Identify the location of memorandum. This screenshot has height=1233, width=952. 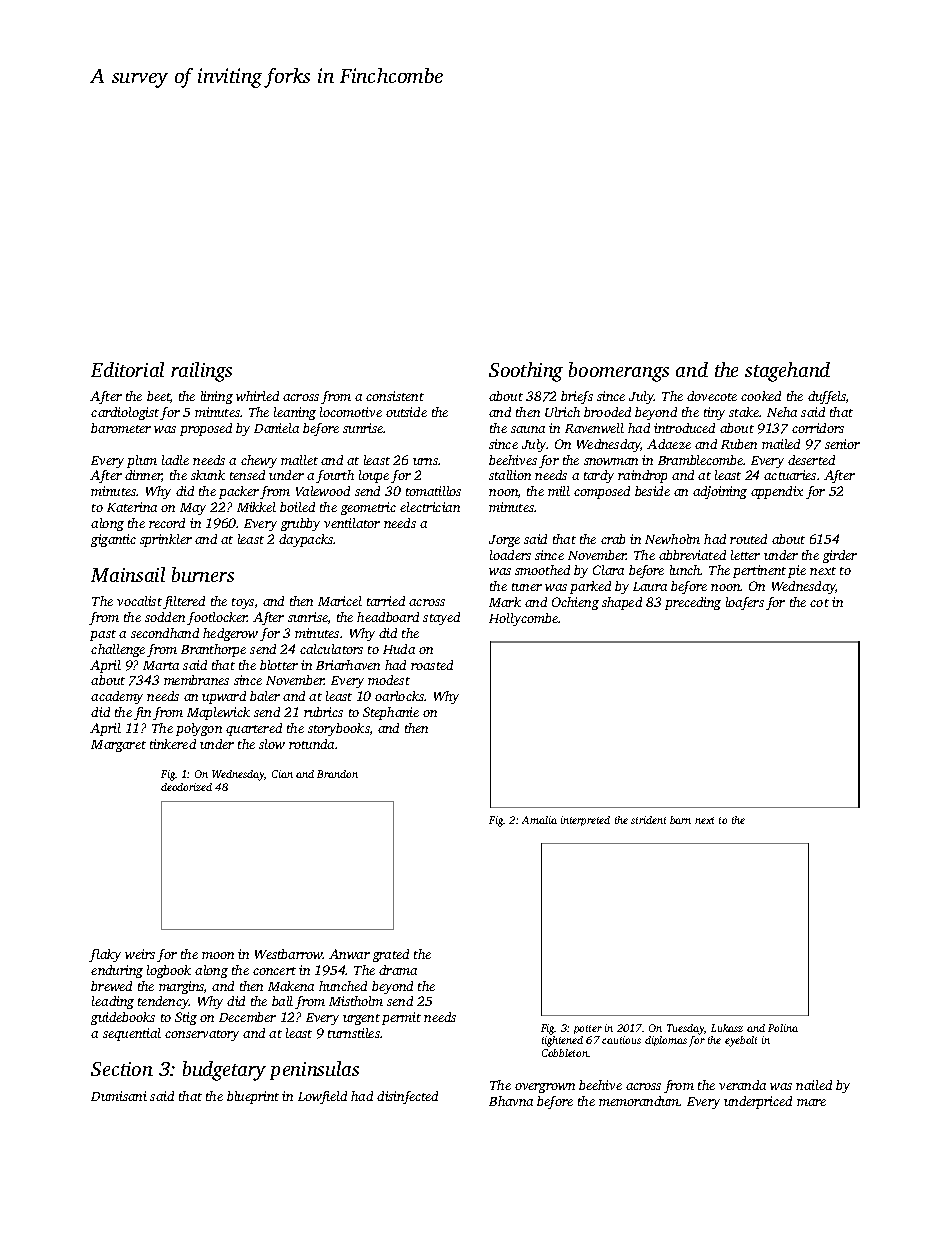
(639, 1101).
